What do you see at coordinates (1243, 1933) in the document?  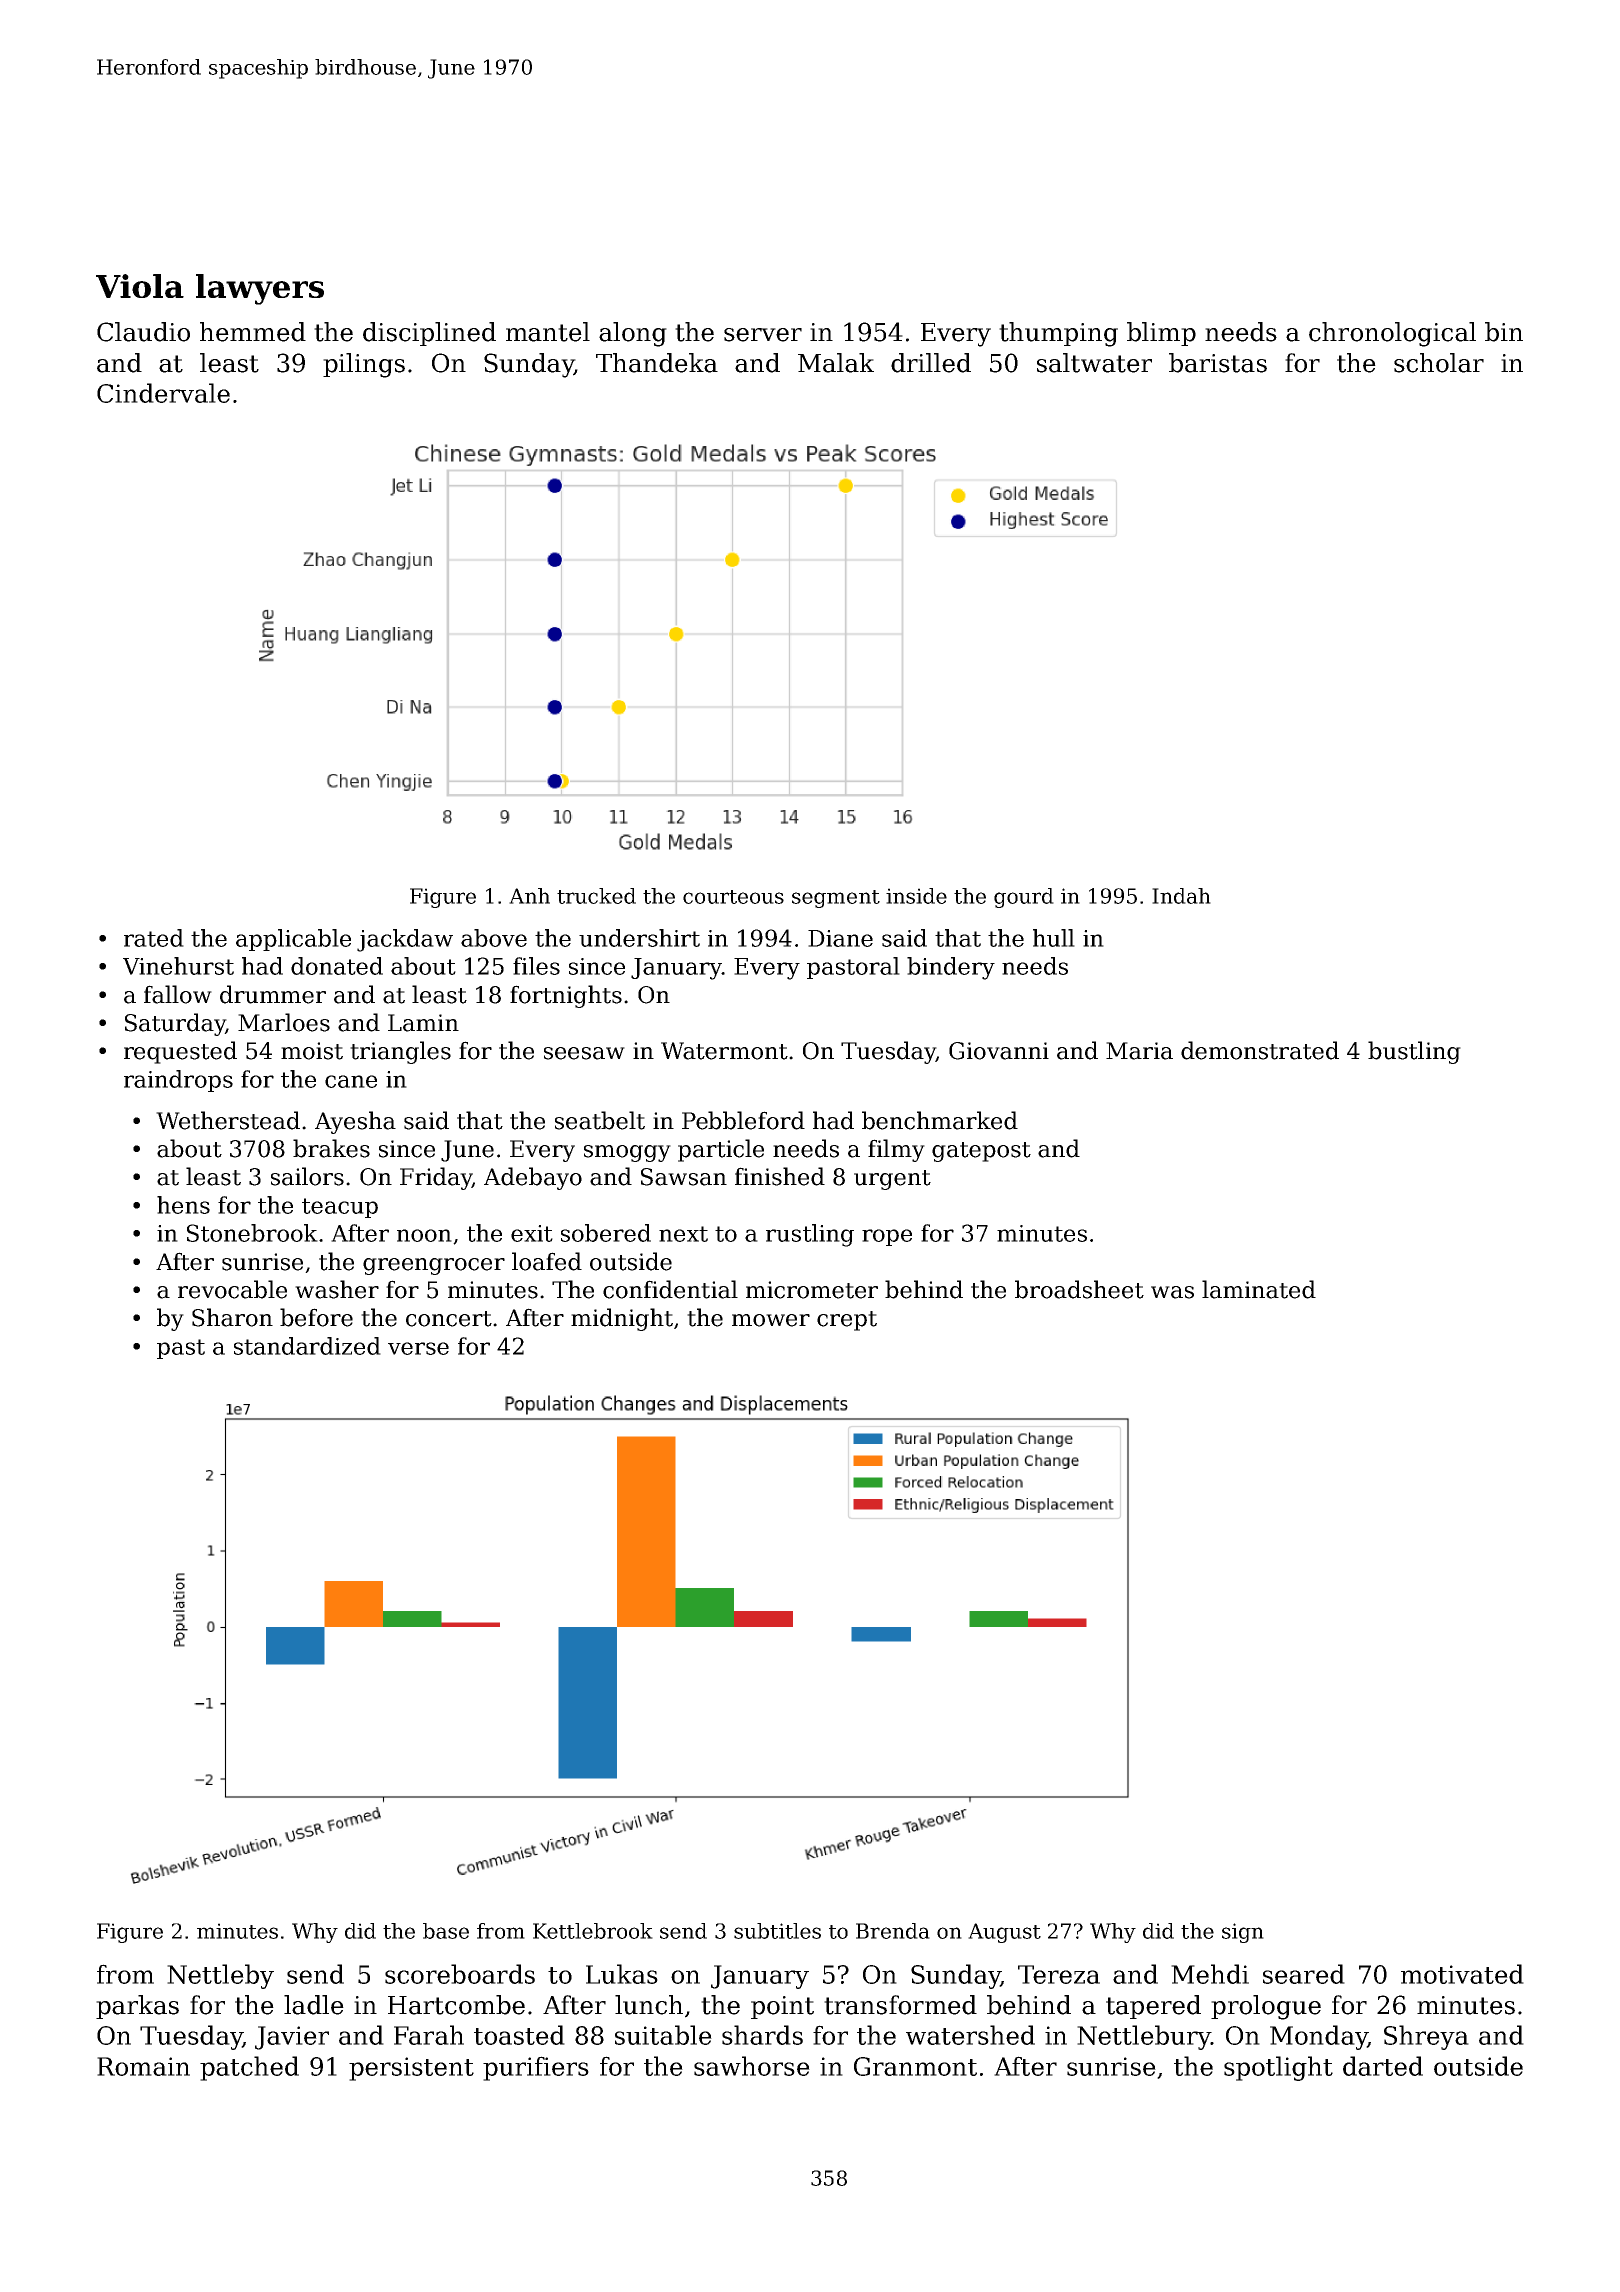 I see `sign` at bounding box center [1243, 1933].
